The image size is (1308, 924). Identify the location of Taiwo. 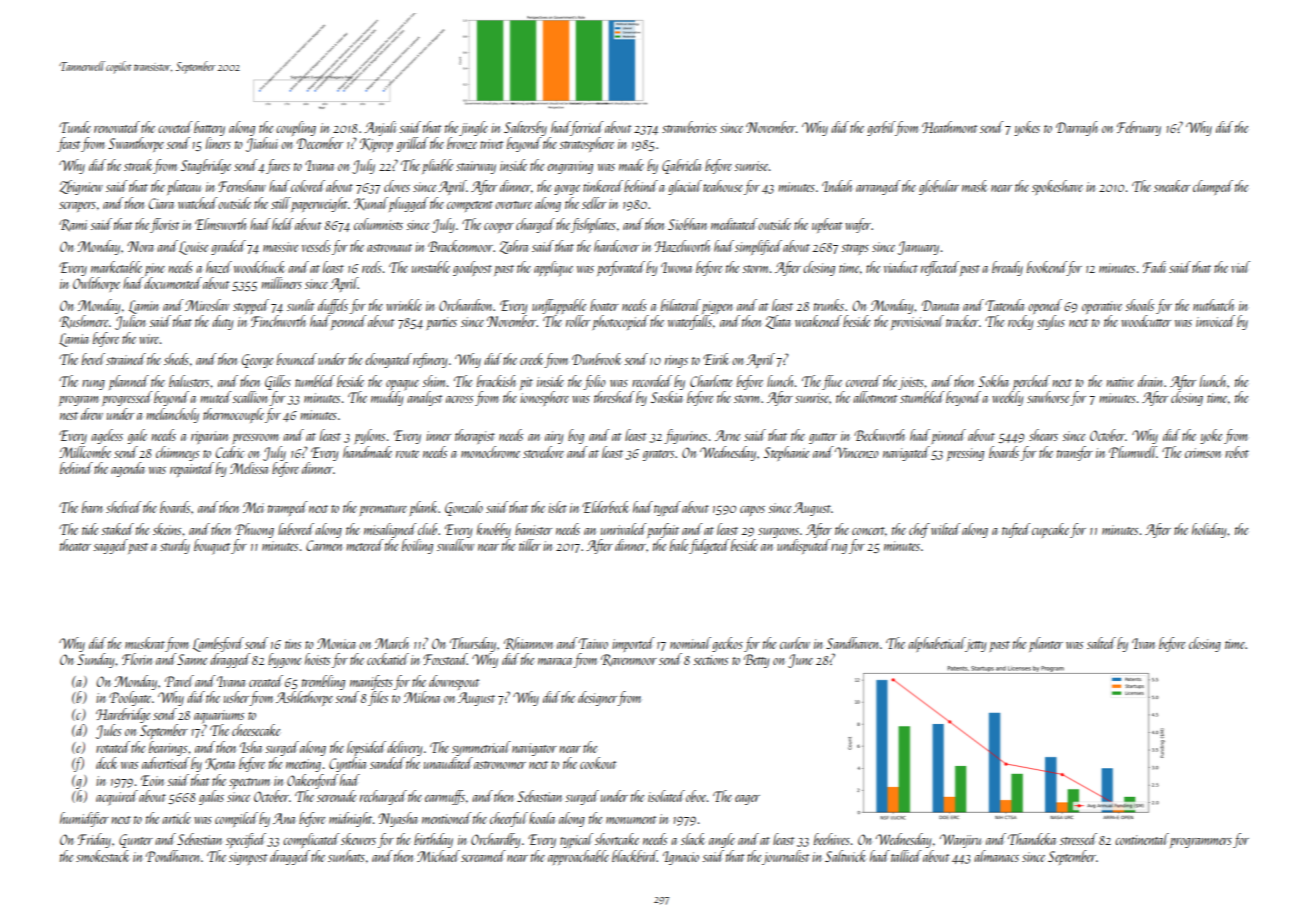
(593, 643).
